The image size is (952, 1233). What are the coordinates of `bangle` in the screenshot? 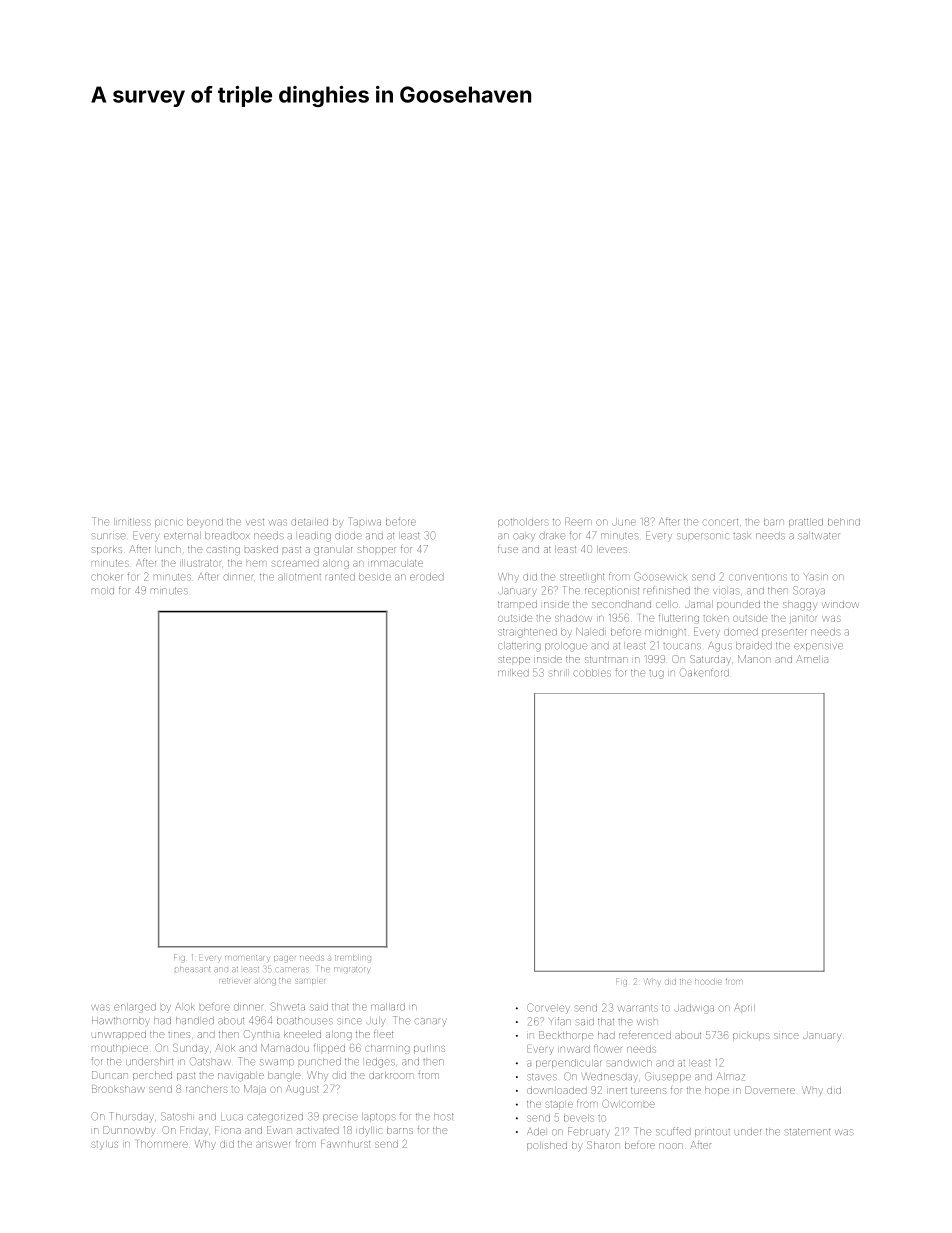 It's located at (284, 1076).
